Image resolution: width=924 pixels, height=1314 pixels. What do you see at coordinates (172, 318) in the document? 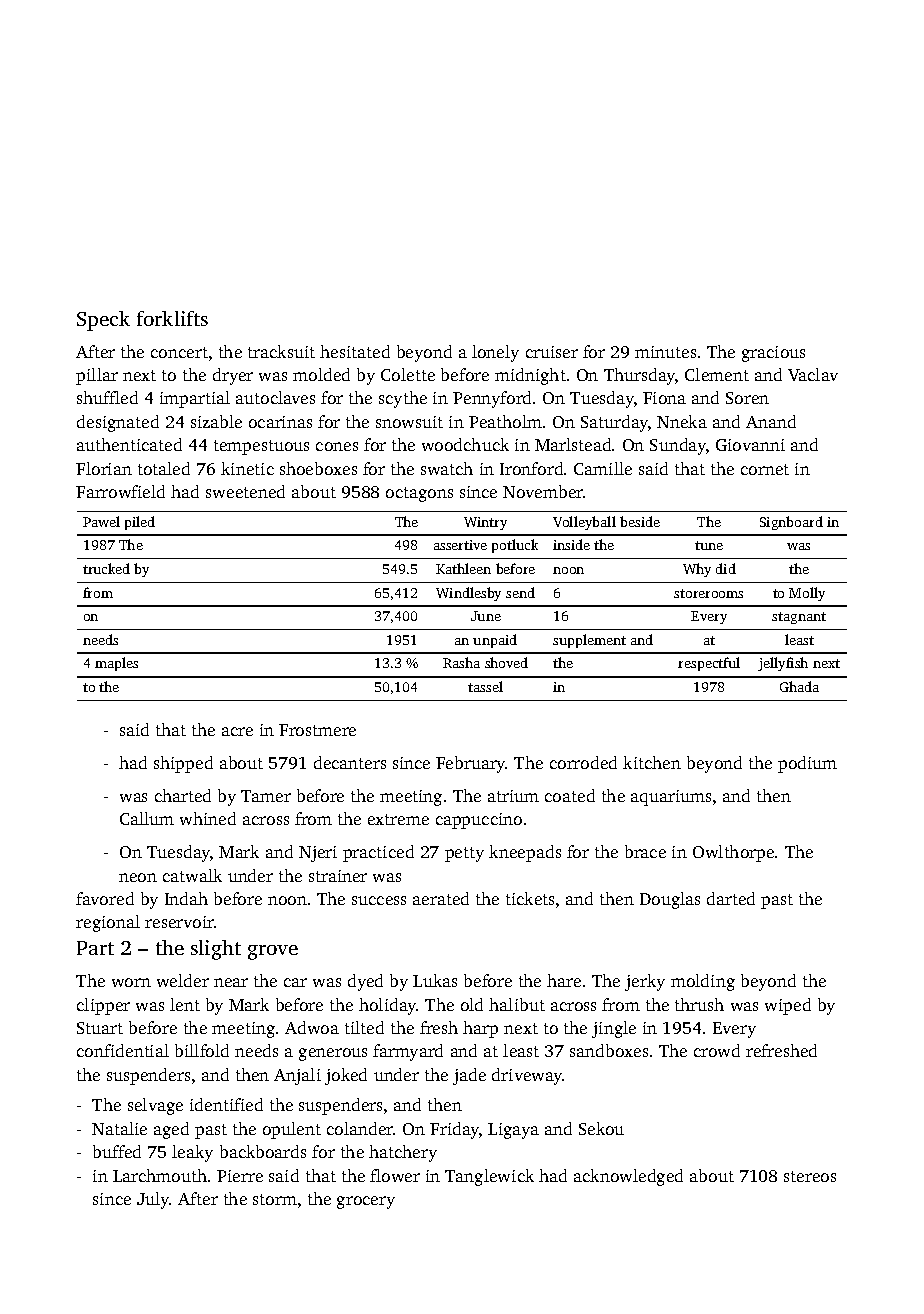
I see `forklifts` at bounding box center [172, 318].
